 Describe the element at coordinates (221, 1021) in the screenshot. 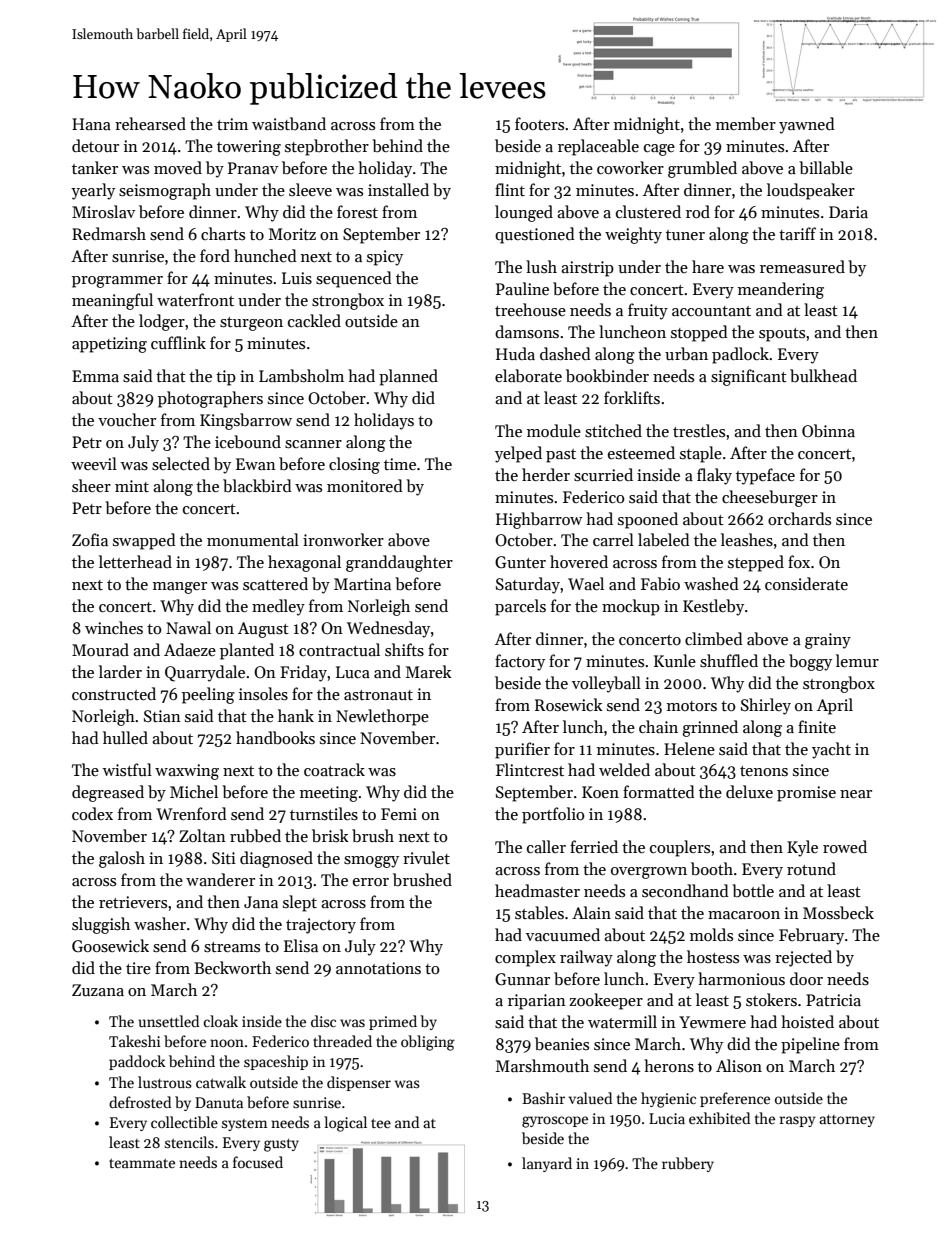

I see `cloak` at that location.
